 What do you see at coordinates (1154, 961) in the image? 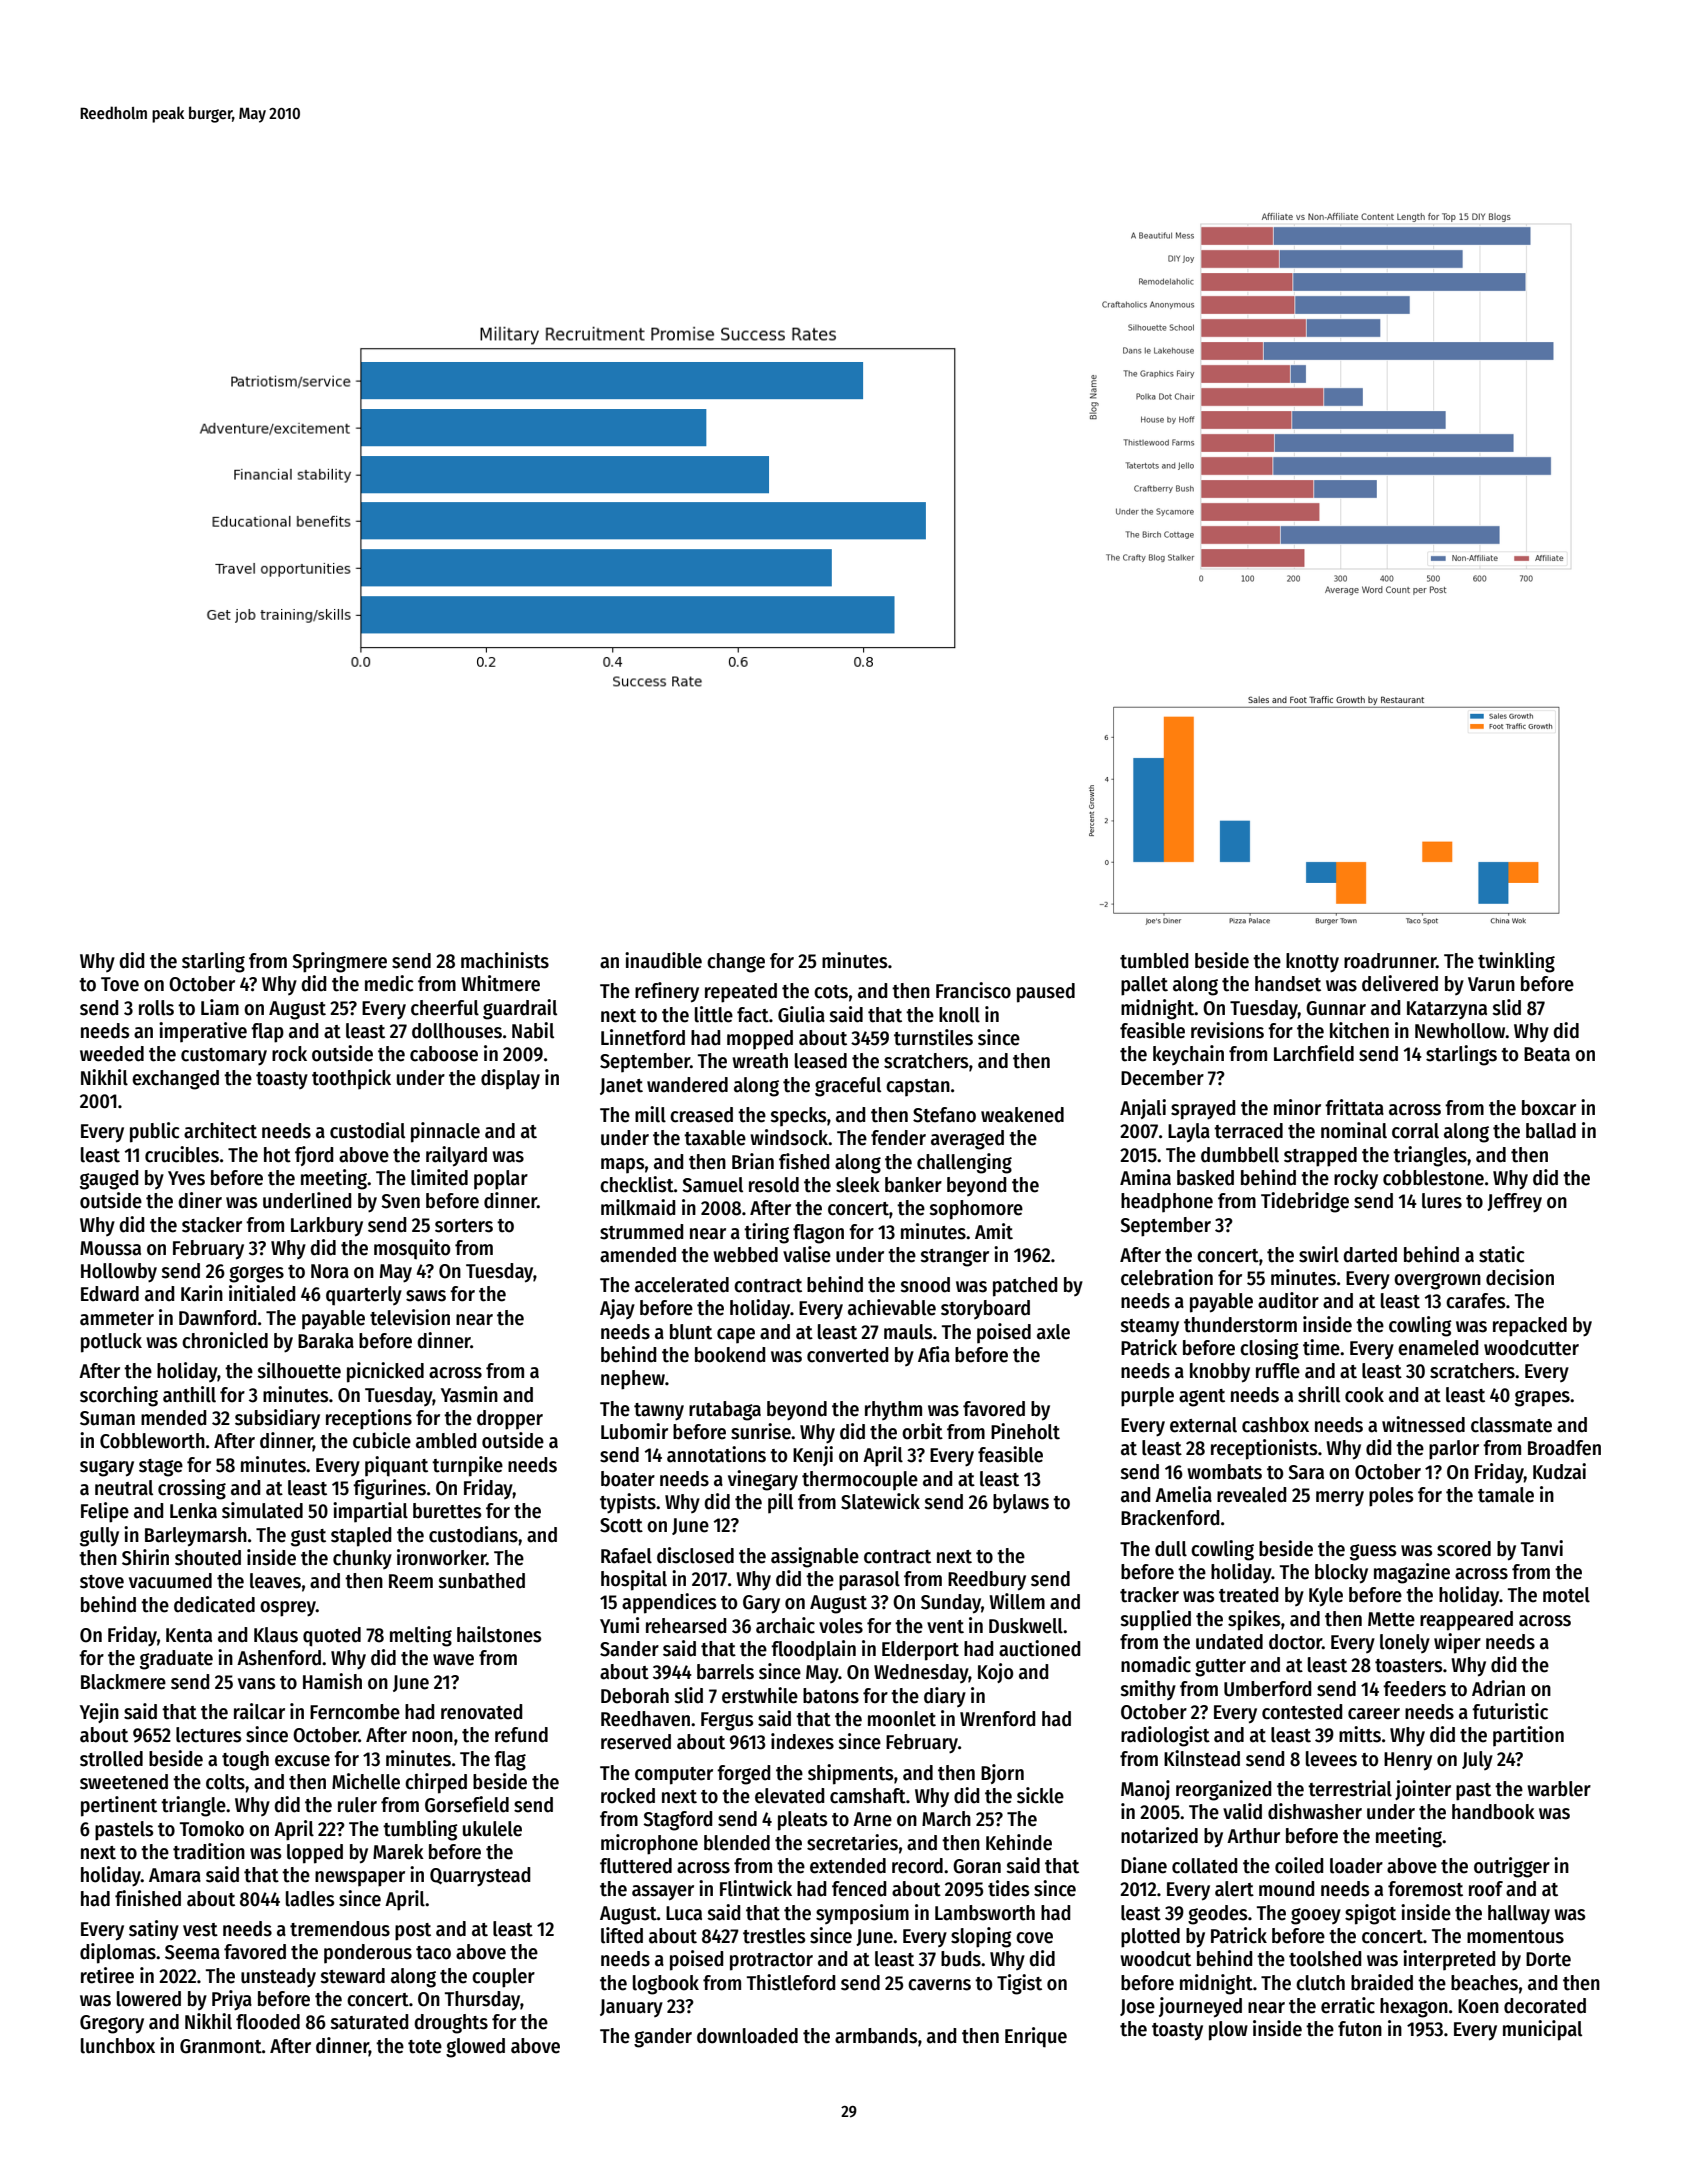
I see `tumbled` at bounding box center [1154, 961].
